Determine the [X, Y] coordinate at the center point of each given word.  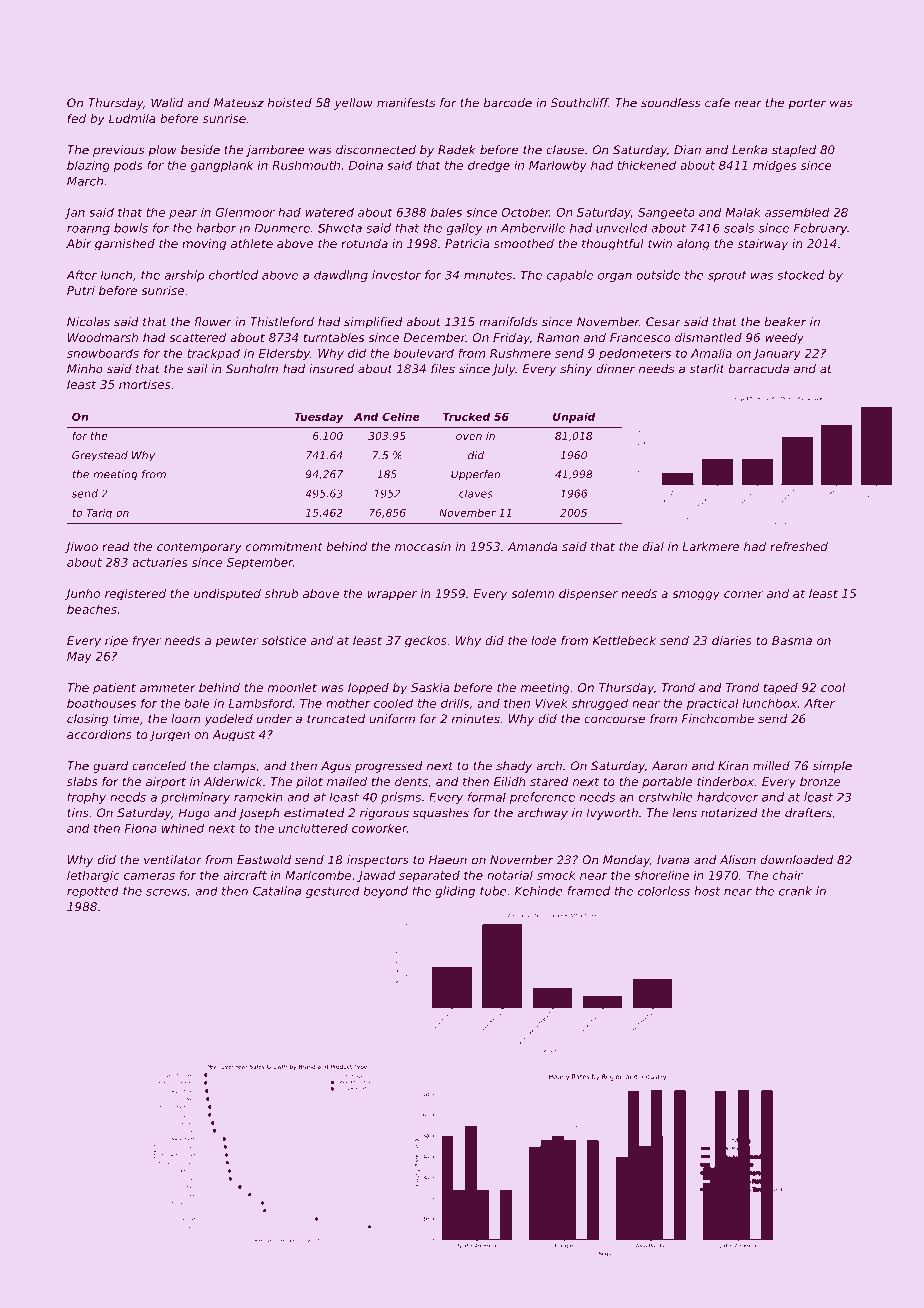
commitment [284, 546]
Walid [167, 103]
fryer [147, 642]
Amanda [533, 546]
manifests [406, 103]
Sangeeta [666, 213]
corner [743, 594]
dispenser [588, 595]
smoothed [524, 243]
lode [543, 640]
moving [204, 245]
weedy [784, 339]
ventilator [173, 860]
